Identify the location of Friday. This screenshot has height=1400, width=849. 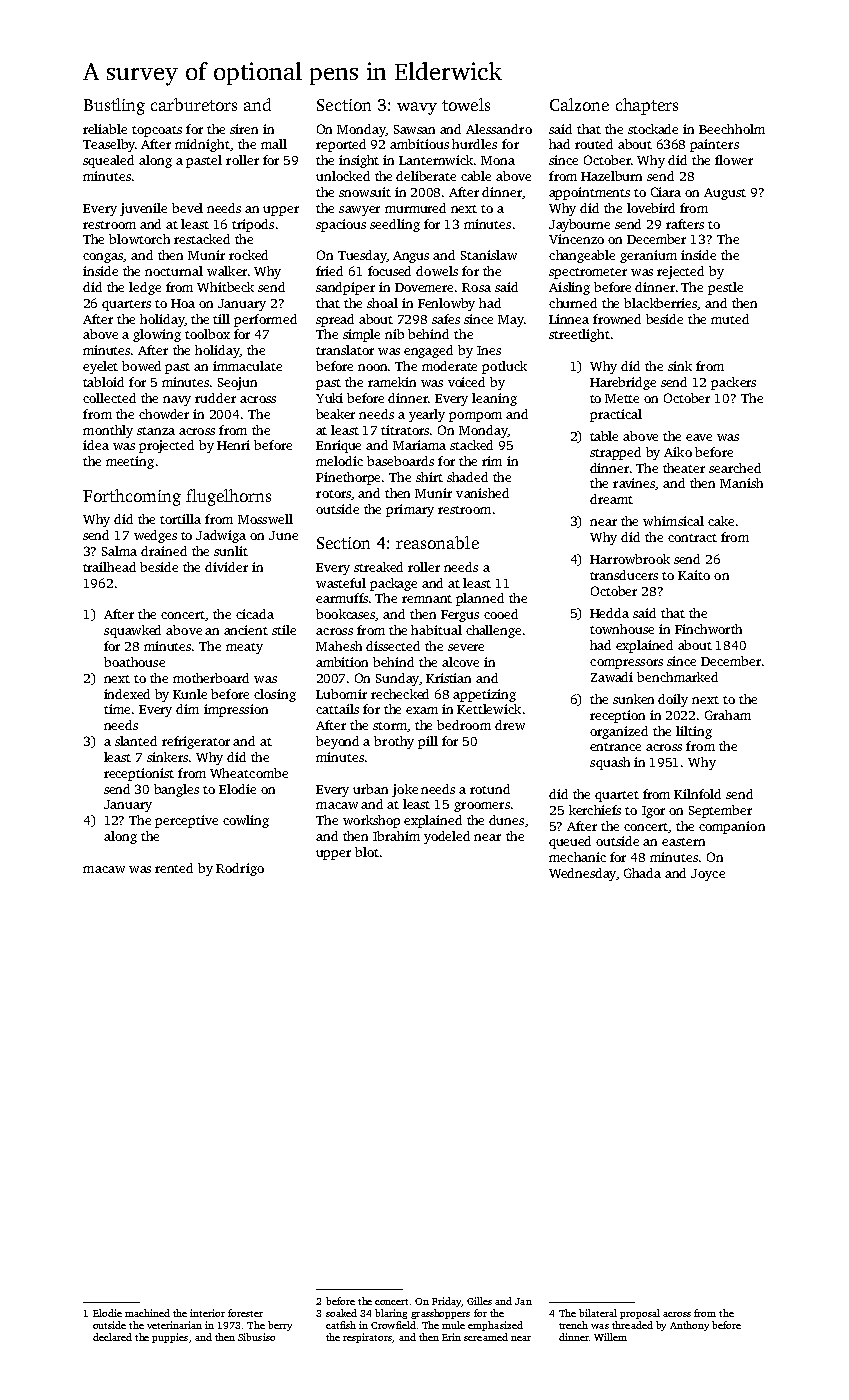
(446, 1302).
